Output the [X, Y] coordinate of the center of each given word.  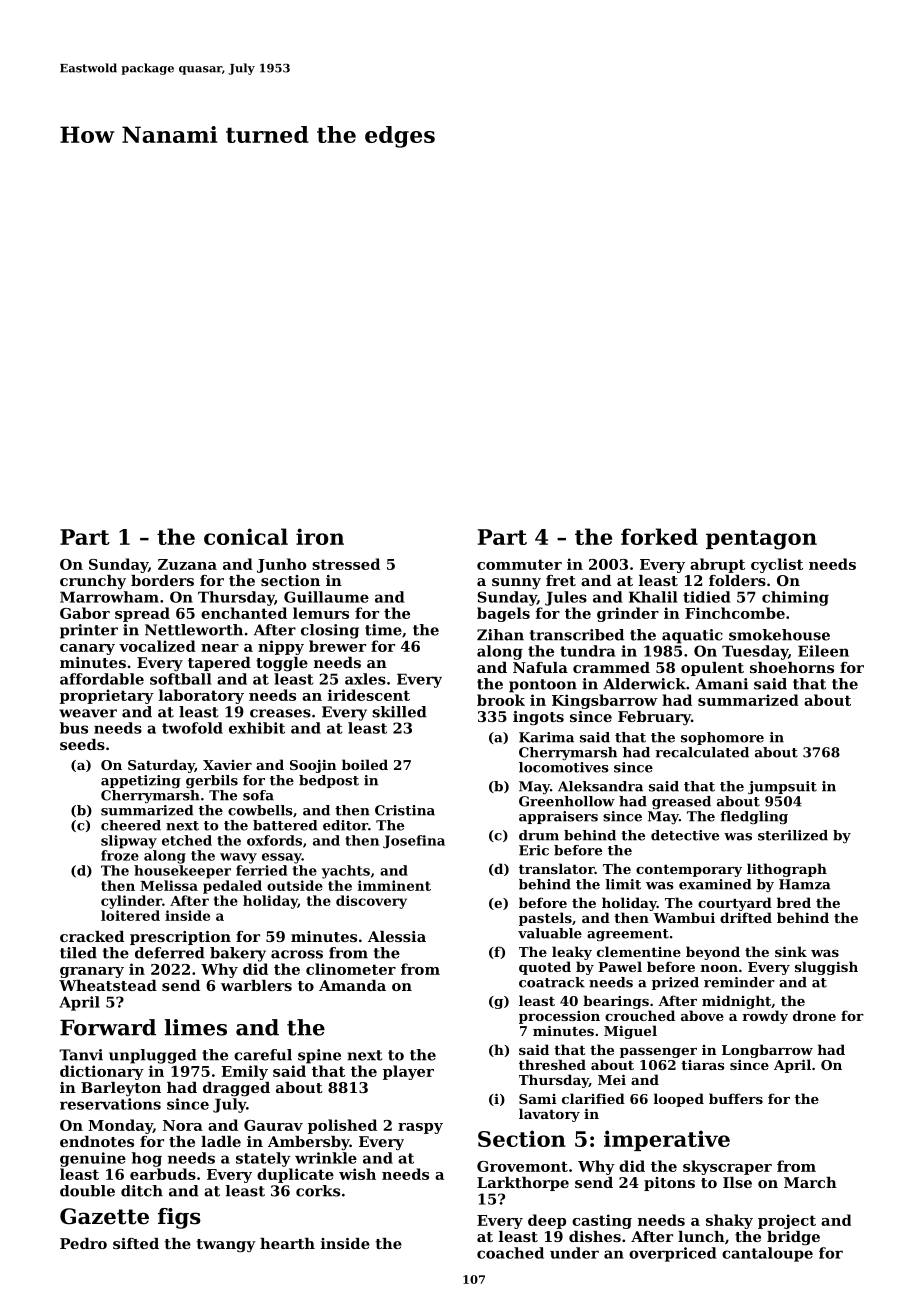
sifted [136, 1243]
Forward [108, 1027]
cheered [131, 825]
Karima [546, 737]
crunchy [93, 582]
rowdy [765, 1017]
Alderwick [644, 684]
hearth [287, 1243]
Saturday [161, 766]
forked [659, 536]
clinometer [351, 969]
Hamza [805, 884]
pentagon [761, 540]
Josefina [414, 842]
